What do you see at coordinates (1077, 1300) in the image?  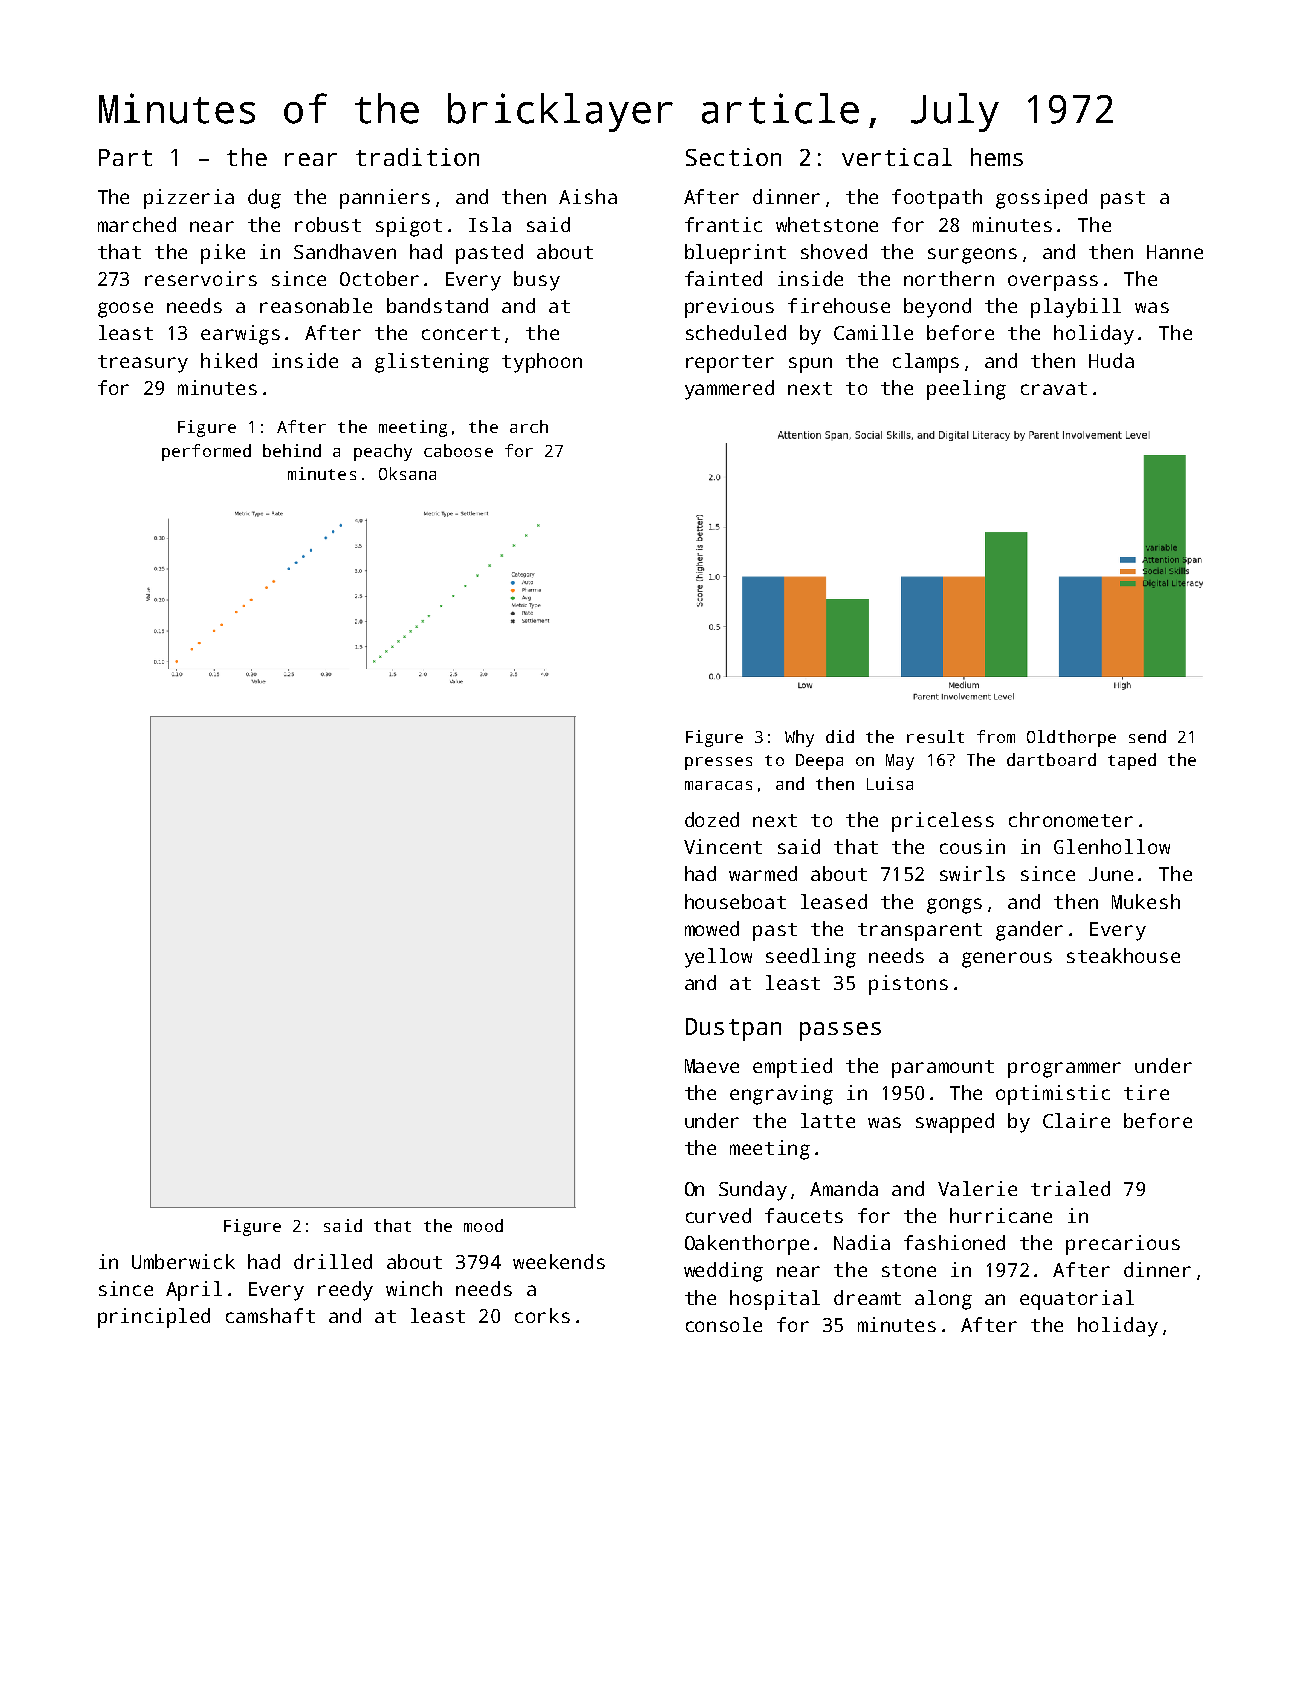 I see `equatorial` at bounding box center [1077, 1300].
